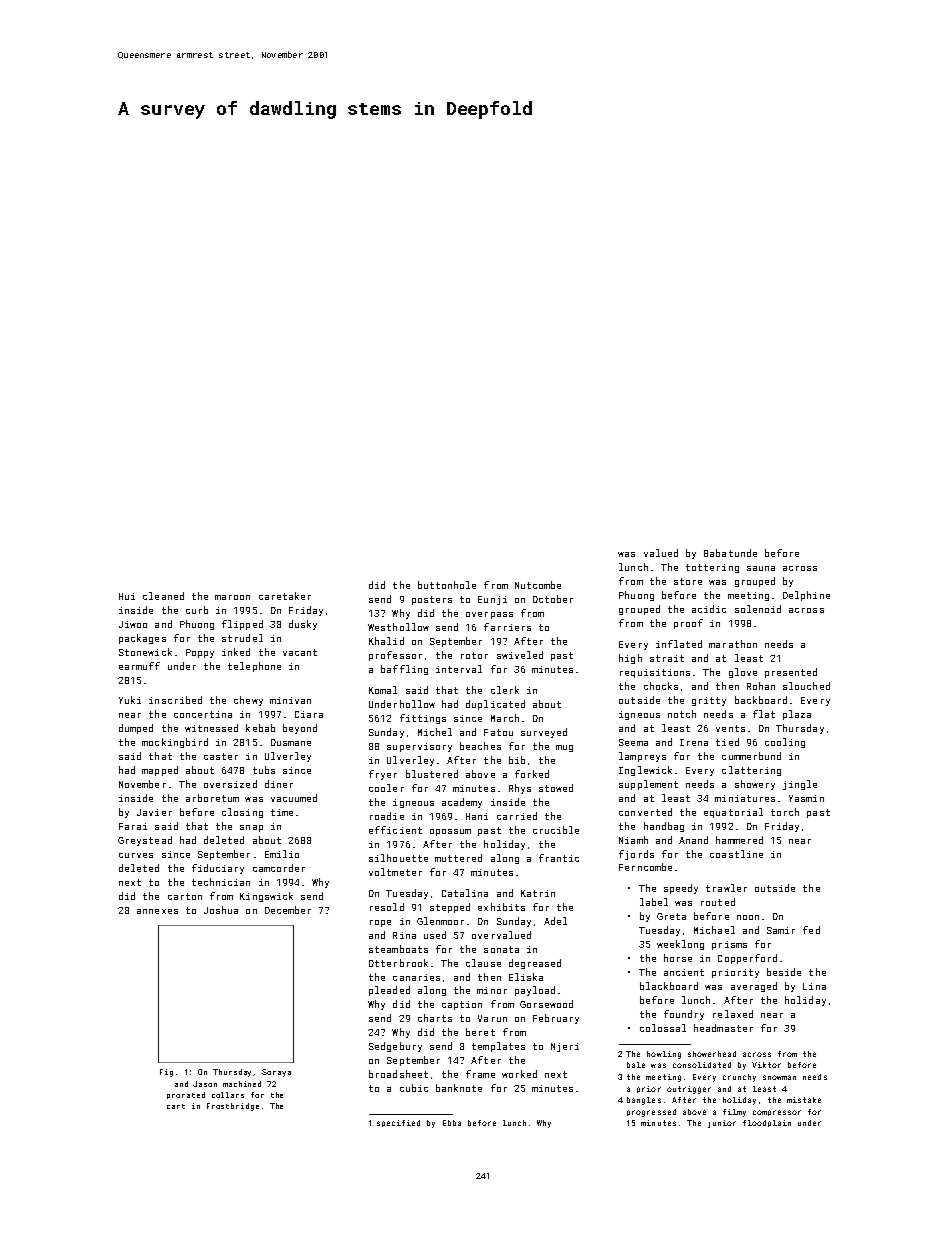  I want to click on rope, so click(380, 923).
